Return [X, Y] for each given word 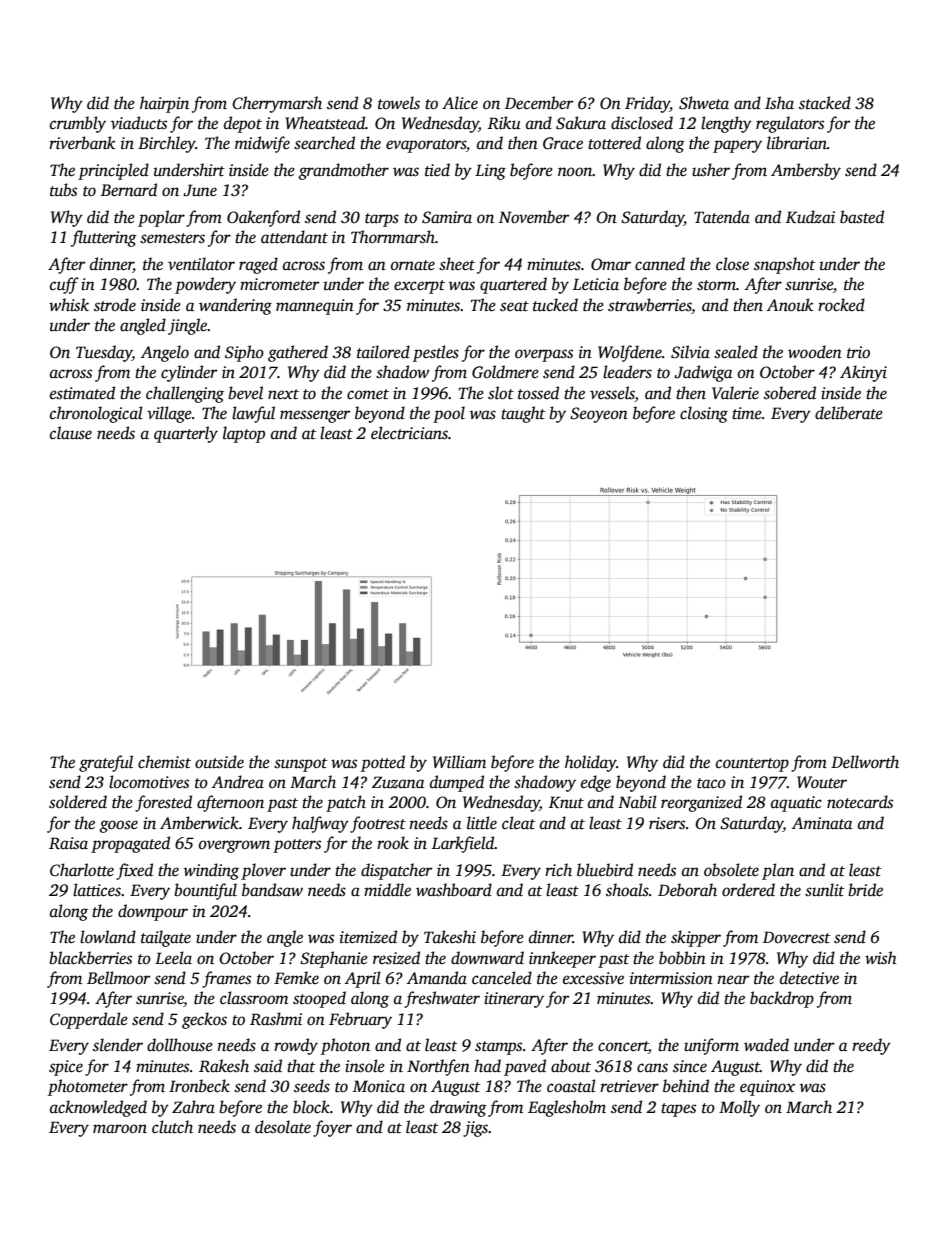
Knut [566, 802]
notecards [860, 802]
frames [226, 979]
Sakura [581, 123]
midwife [262, 144]
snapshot [784, 265]
